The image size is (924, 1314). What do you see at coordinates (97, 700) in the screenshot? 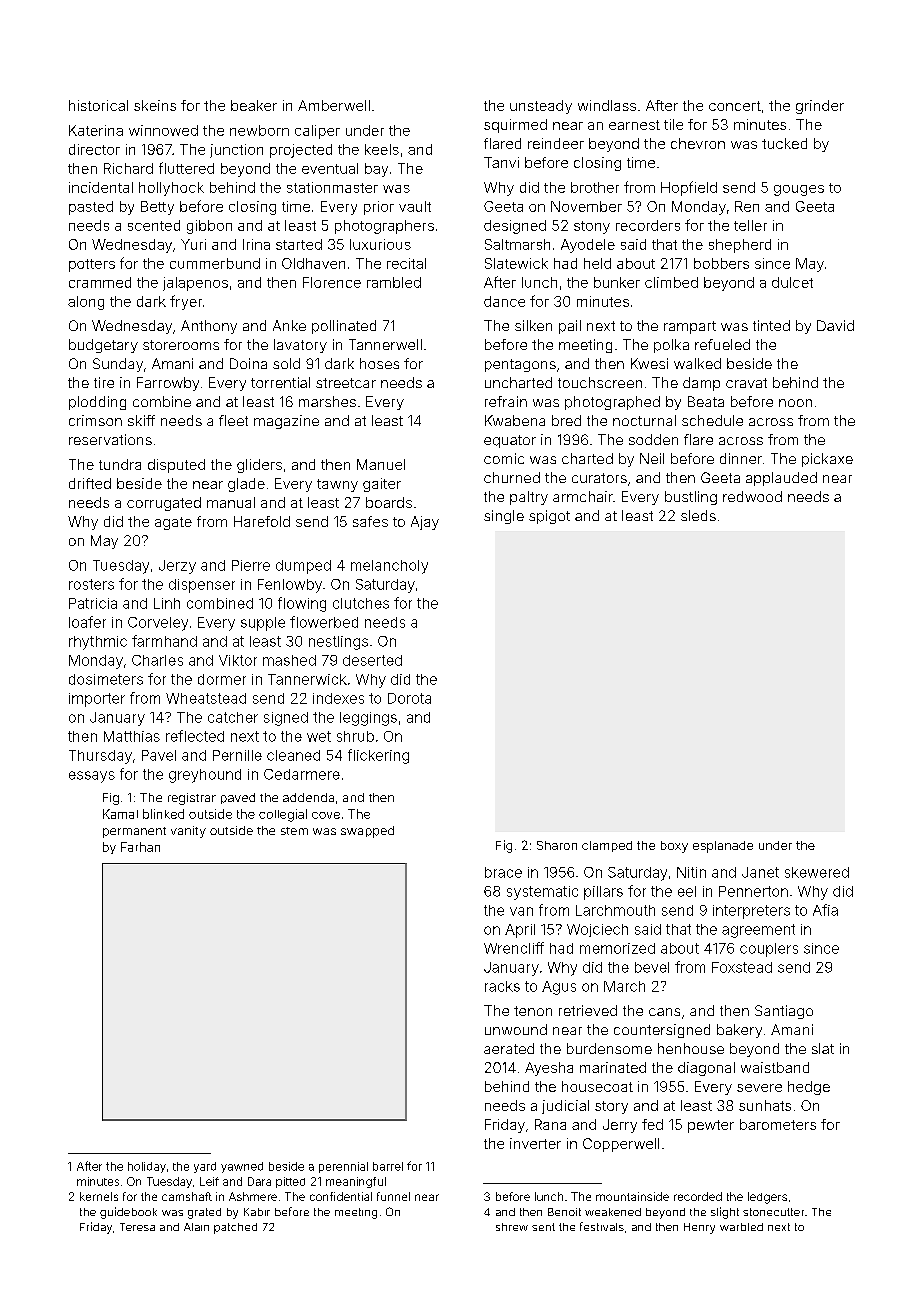
I see `importer` at bounding box center [97, 700].
